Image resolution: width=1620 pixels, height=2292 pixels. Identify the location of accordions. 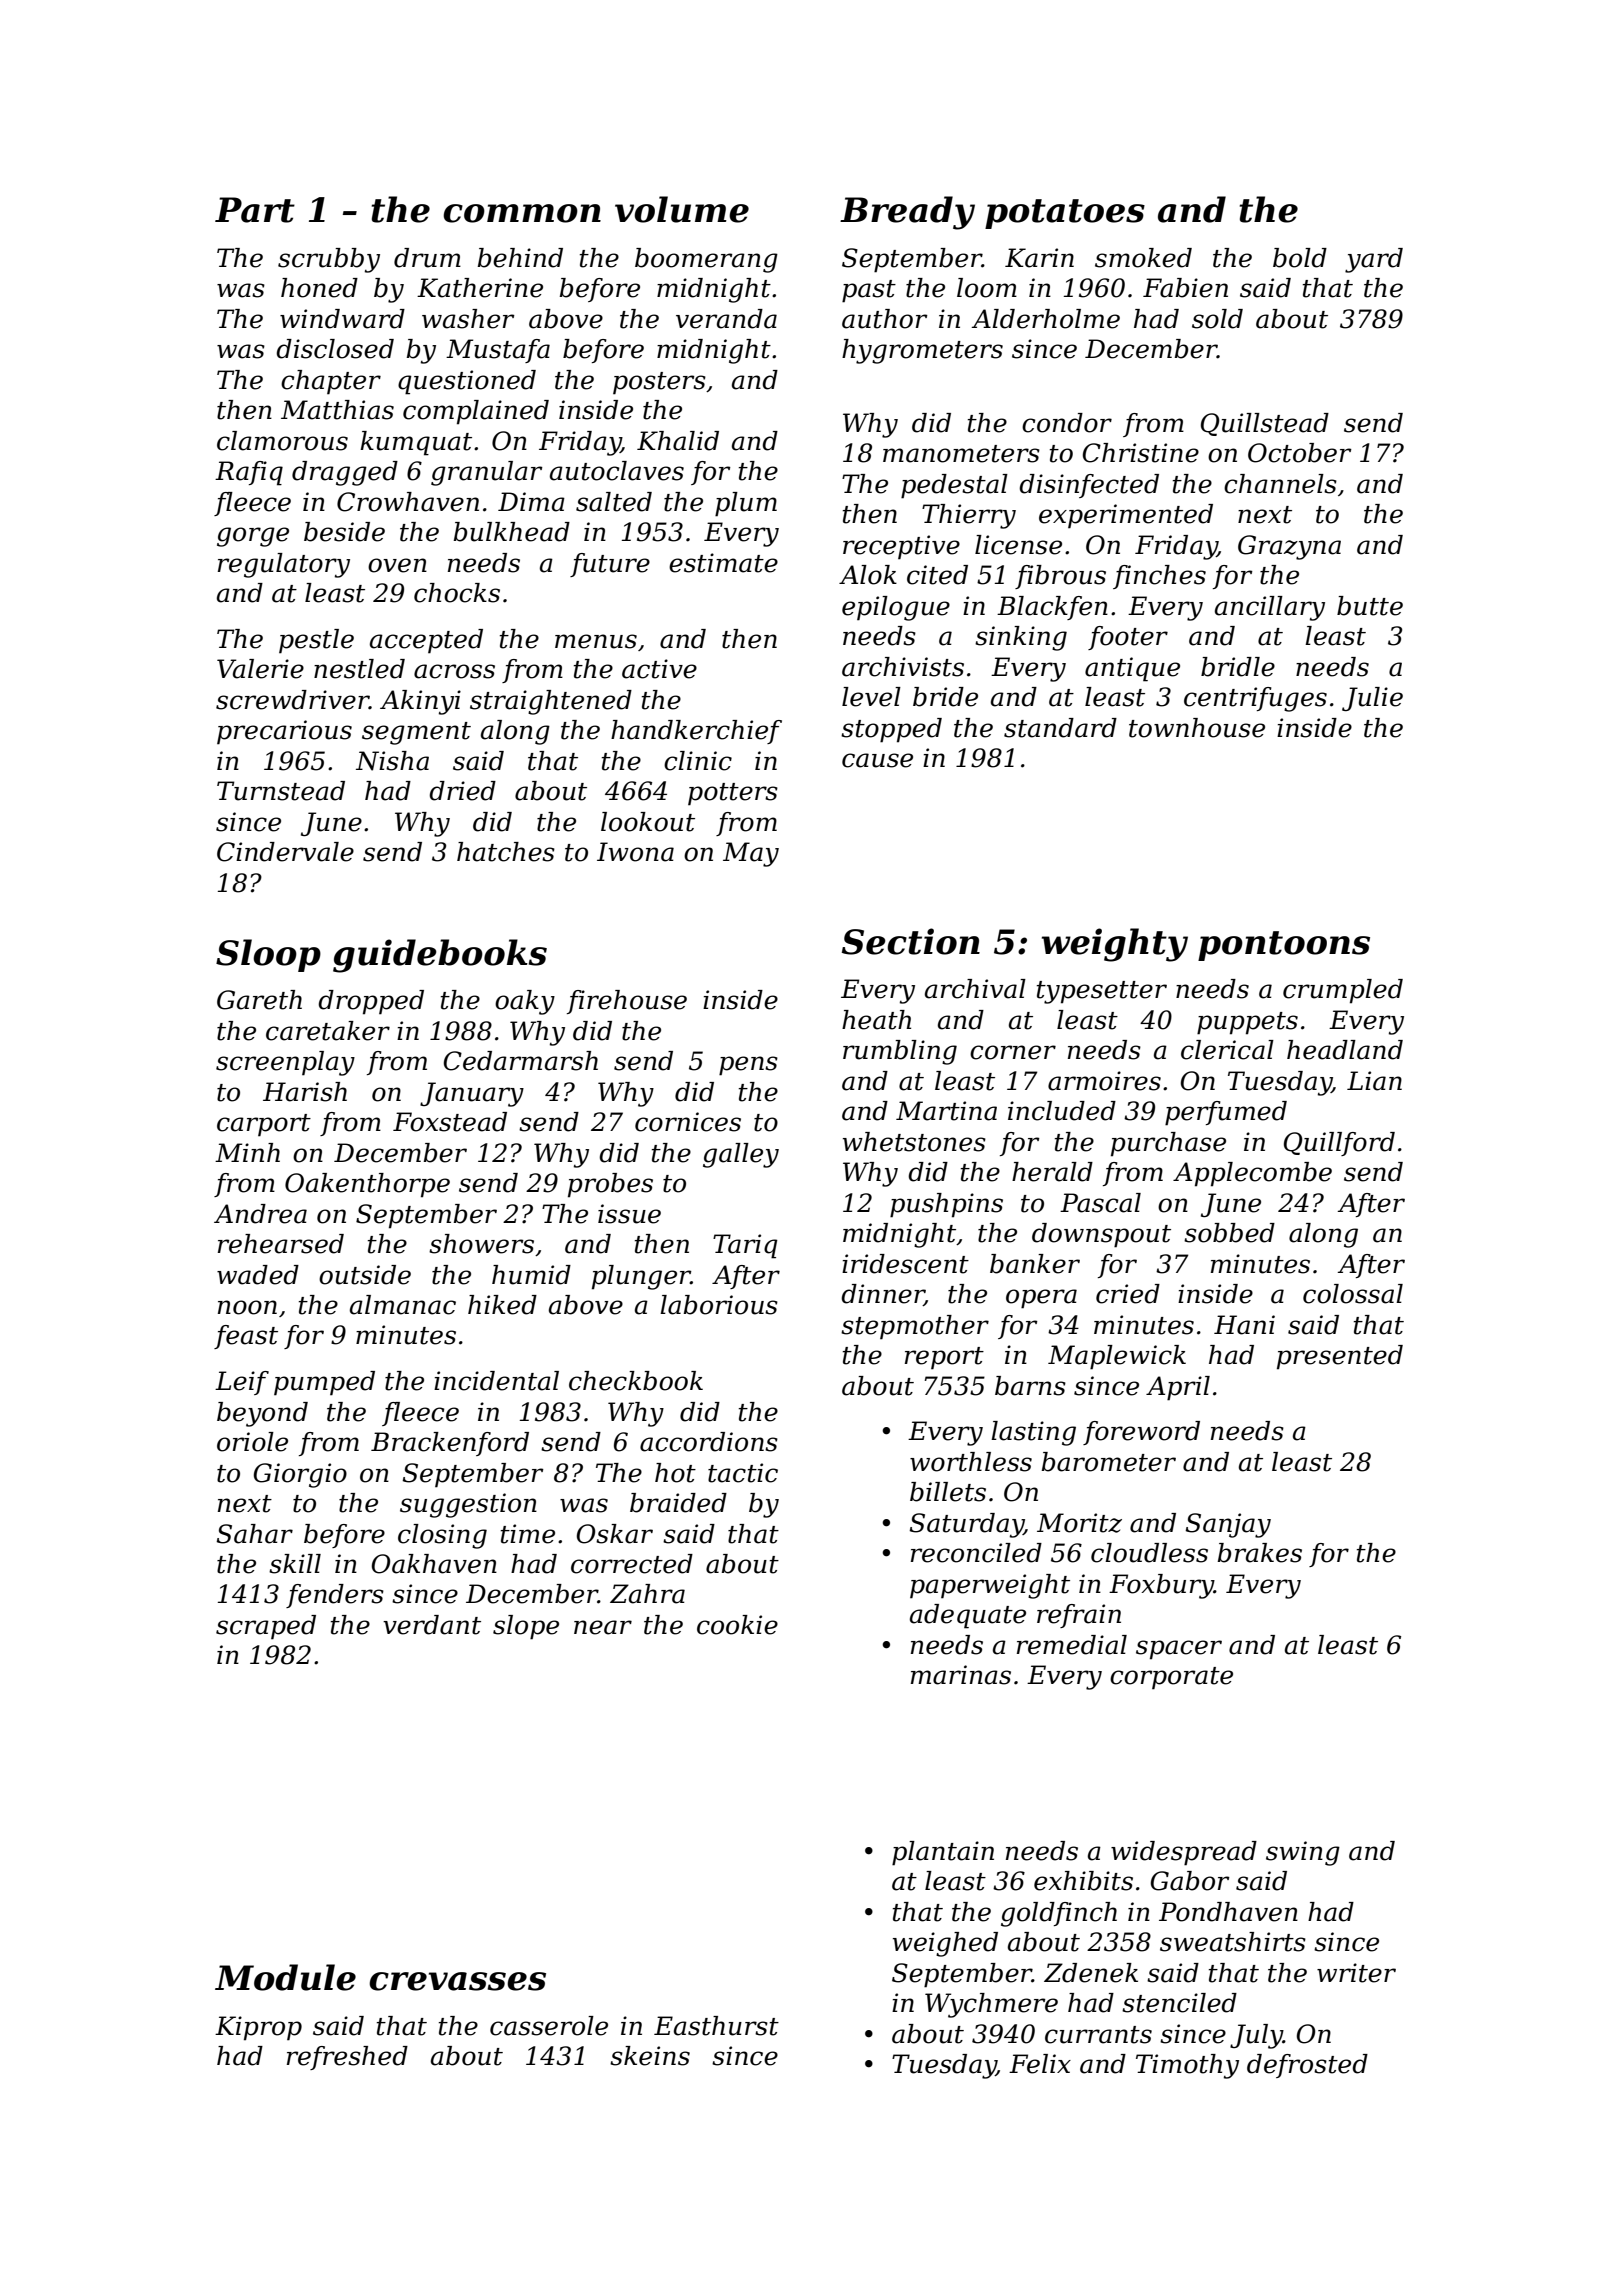
(709, 1442).
